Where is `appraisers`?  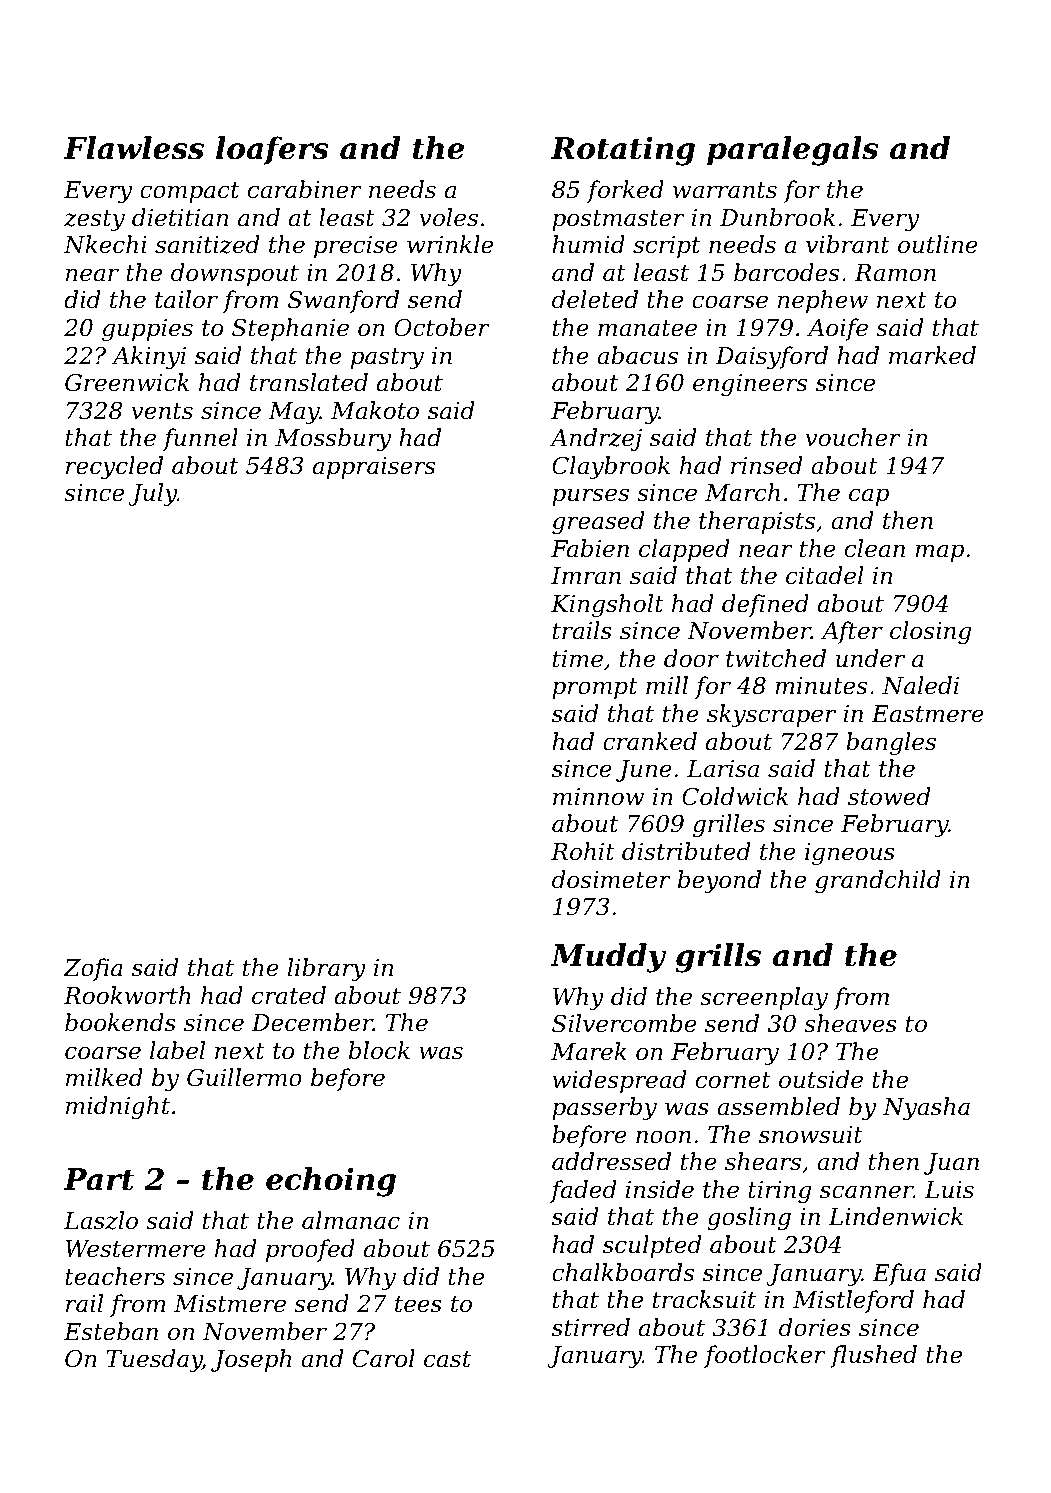
appraisers is located at coordinates (374, 468).
